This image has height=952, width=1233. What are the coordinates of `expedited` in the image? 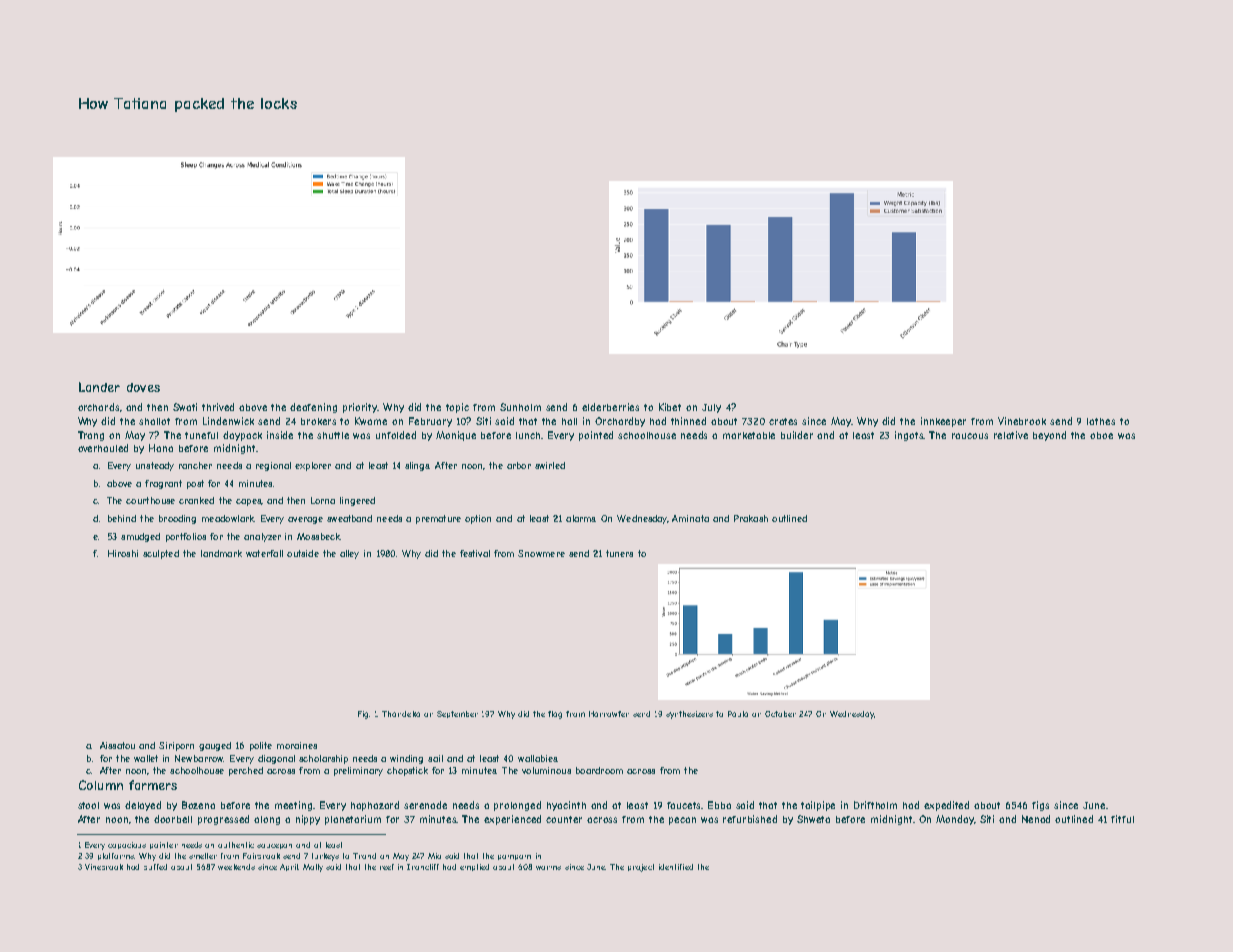 It's located at (946, 806).
